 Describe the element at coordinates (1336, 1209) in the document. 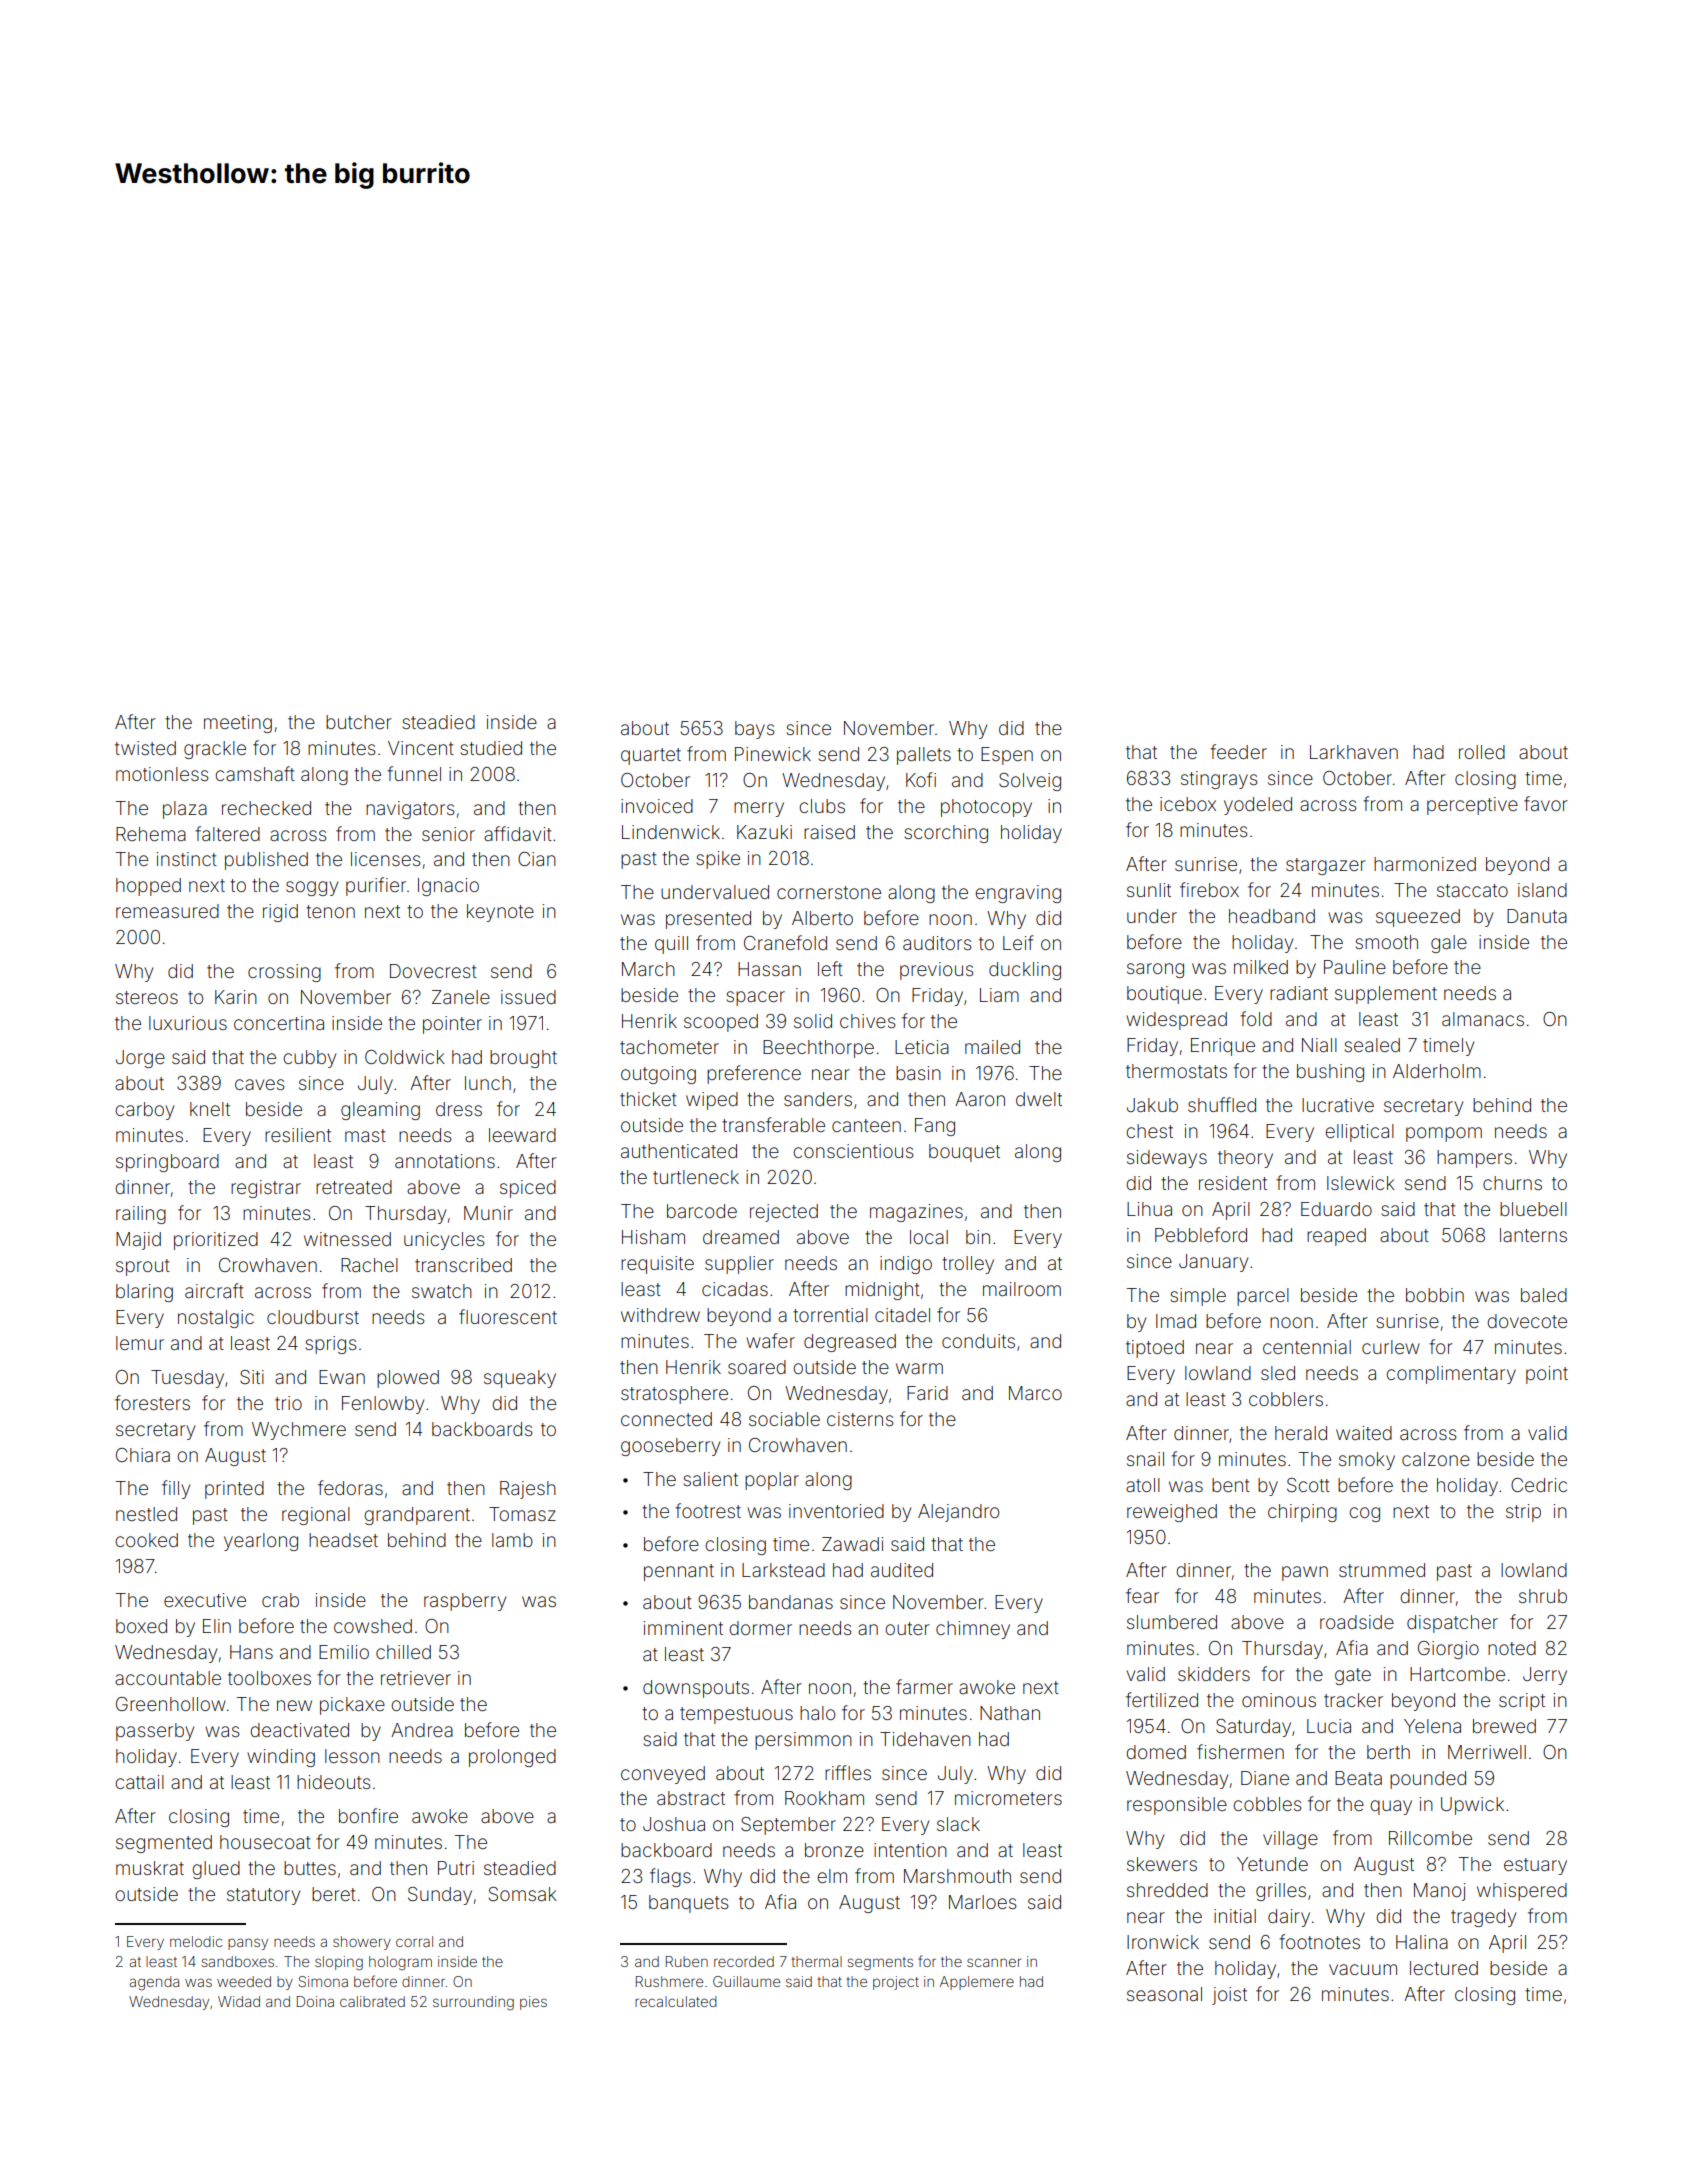

I see `Eduardo` at that location.
